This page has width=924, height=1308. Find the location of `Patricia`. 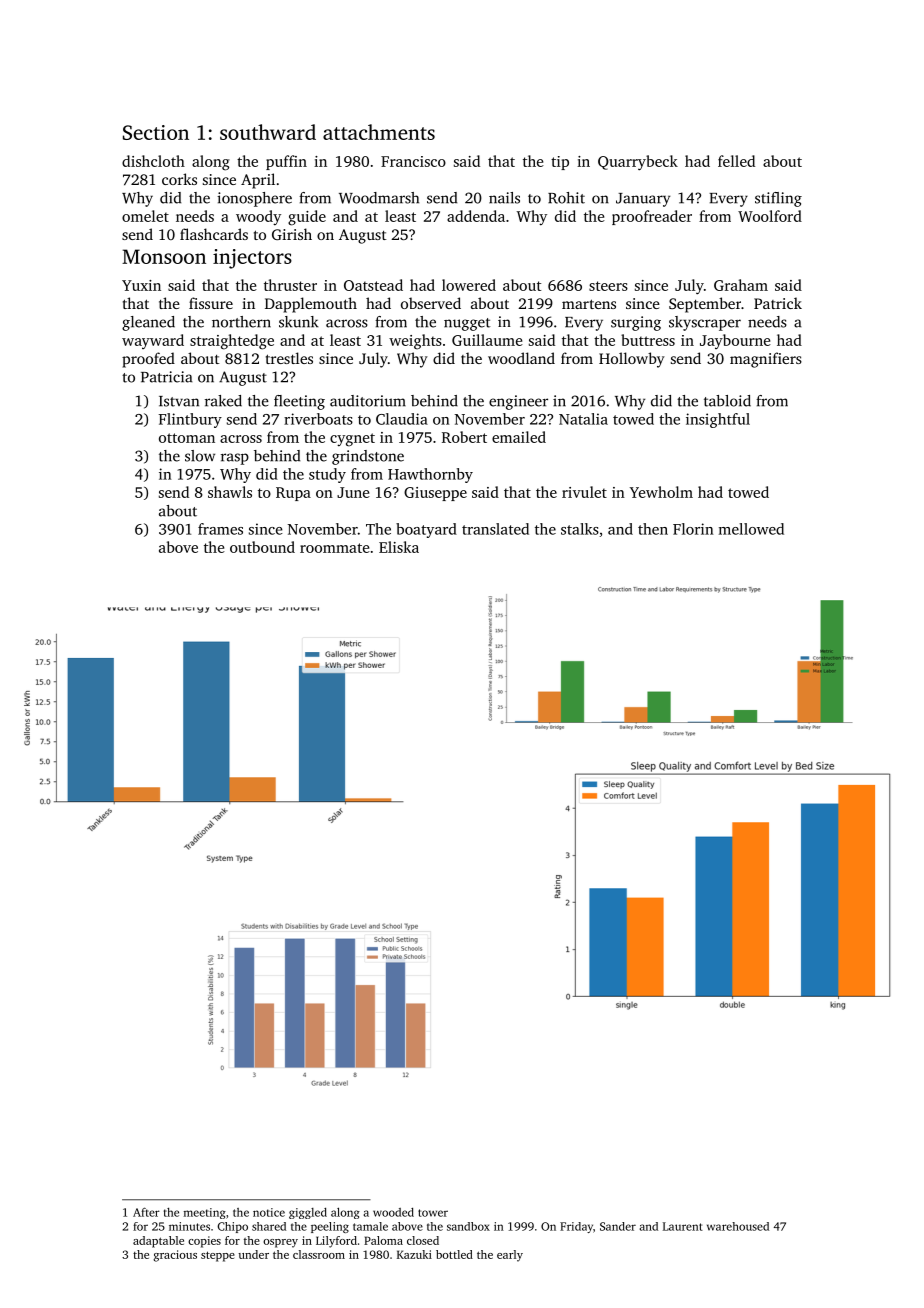

Patricia is located at coordinates (166, 377).
